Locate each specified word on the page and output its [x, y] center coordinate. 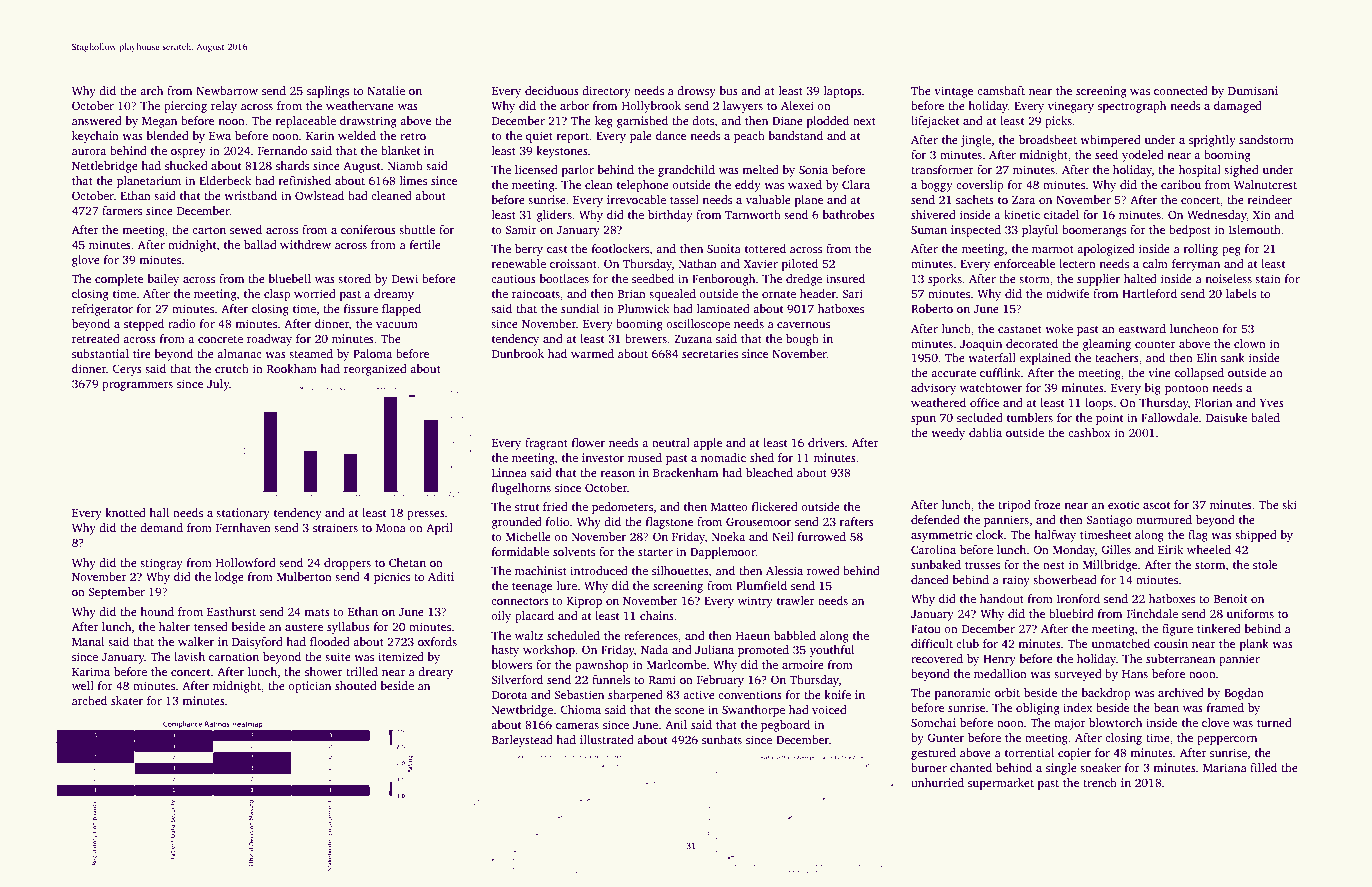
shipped [1256, 536]
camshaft [1001, 90]
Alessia [784, 570]
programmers [137, 386]
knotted [125, 512]
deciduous [552, 90]
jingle [976, 141]
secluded [980, 417]
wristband [250, 195]
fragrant [546, 444]
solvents [574, 551]
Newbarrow [227, 90]
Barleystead [522, 741]
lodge [229, 578]
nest [1054, 565]
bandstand [795, 135]
